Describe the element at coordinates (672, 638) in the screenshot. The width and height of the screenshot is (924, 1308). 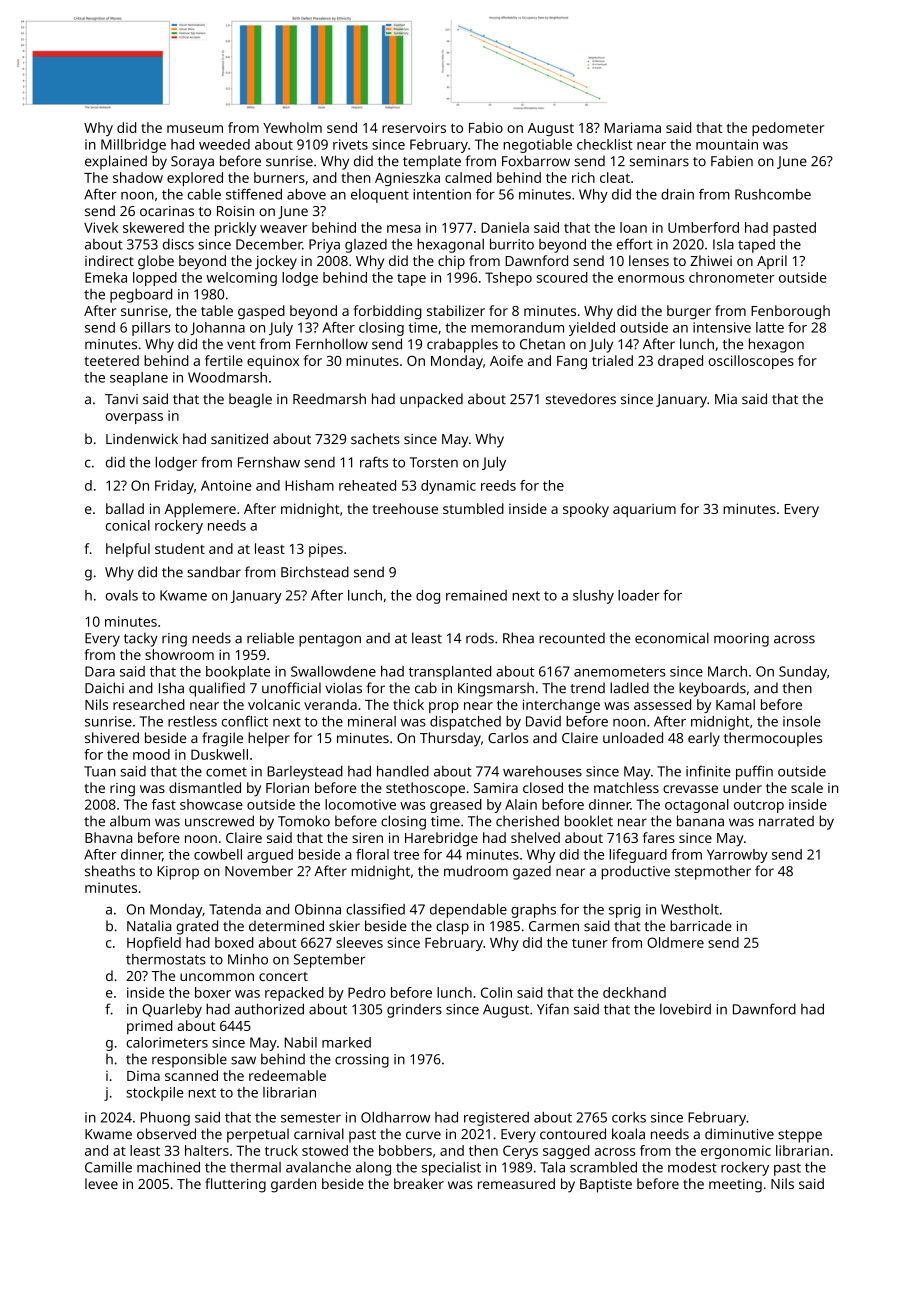
I see `economical` at that location.
